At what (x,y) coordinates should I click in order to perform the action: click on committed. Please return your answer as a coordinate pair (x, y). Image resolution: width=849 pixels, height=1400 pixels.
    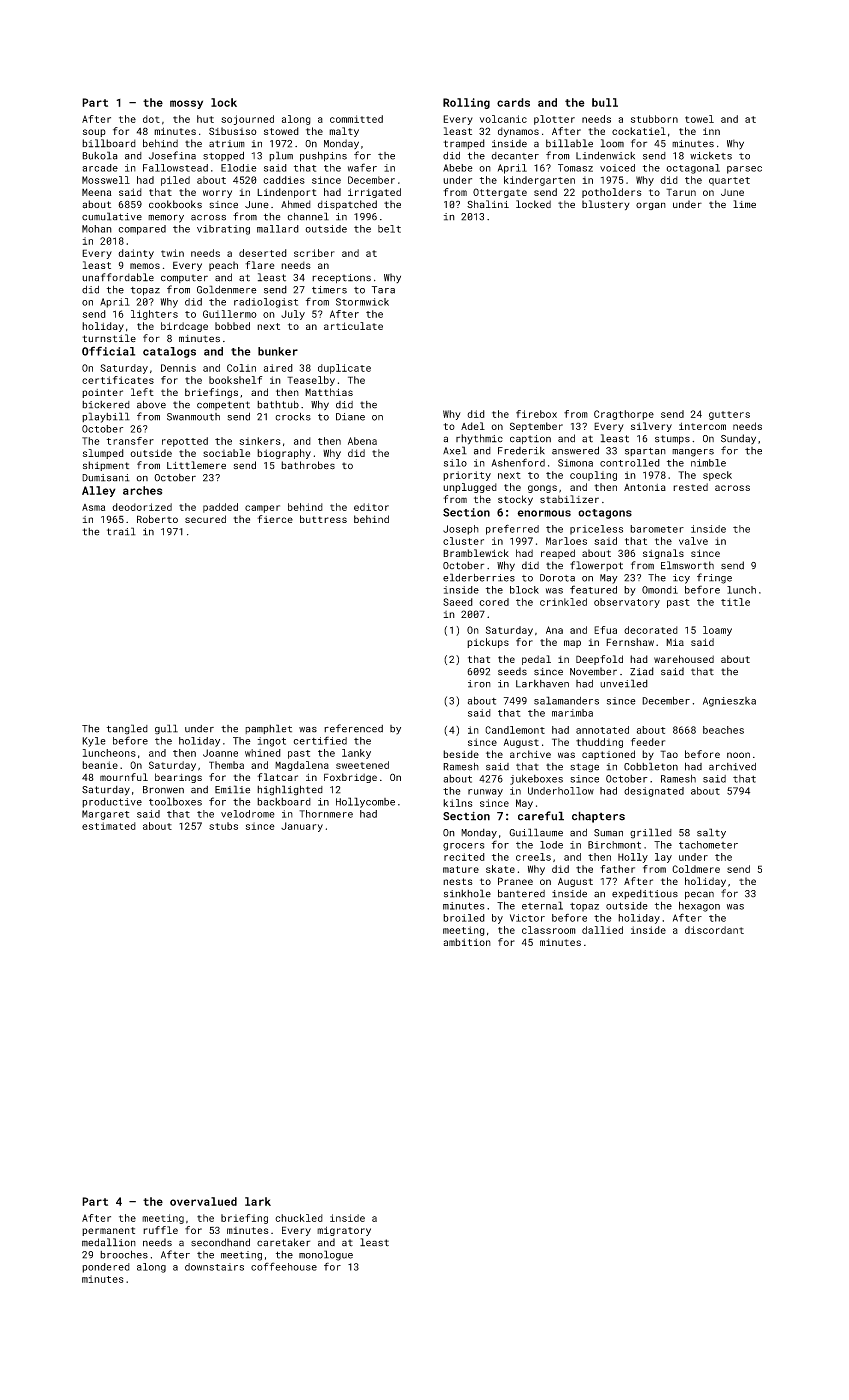
    Looking at the image, I should click on (356, 119).
